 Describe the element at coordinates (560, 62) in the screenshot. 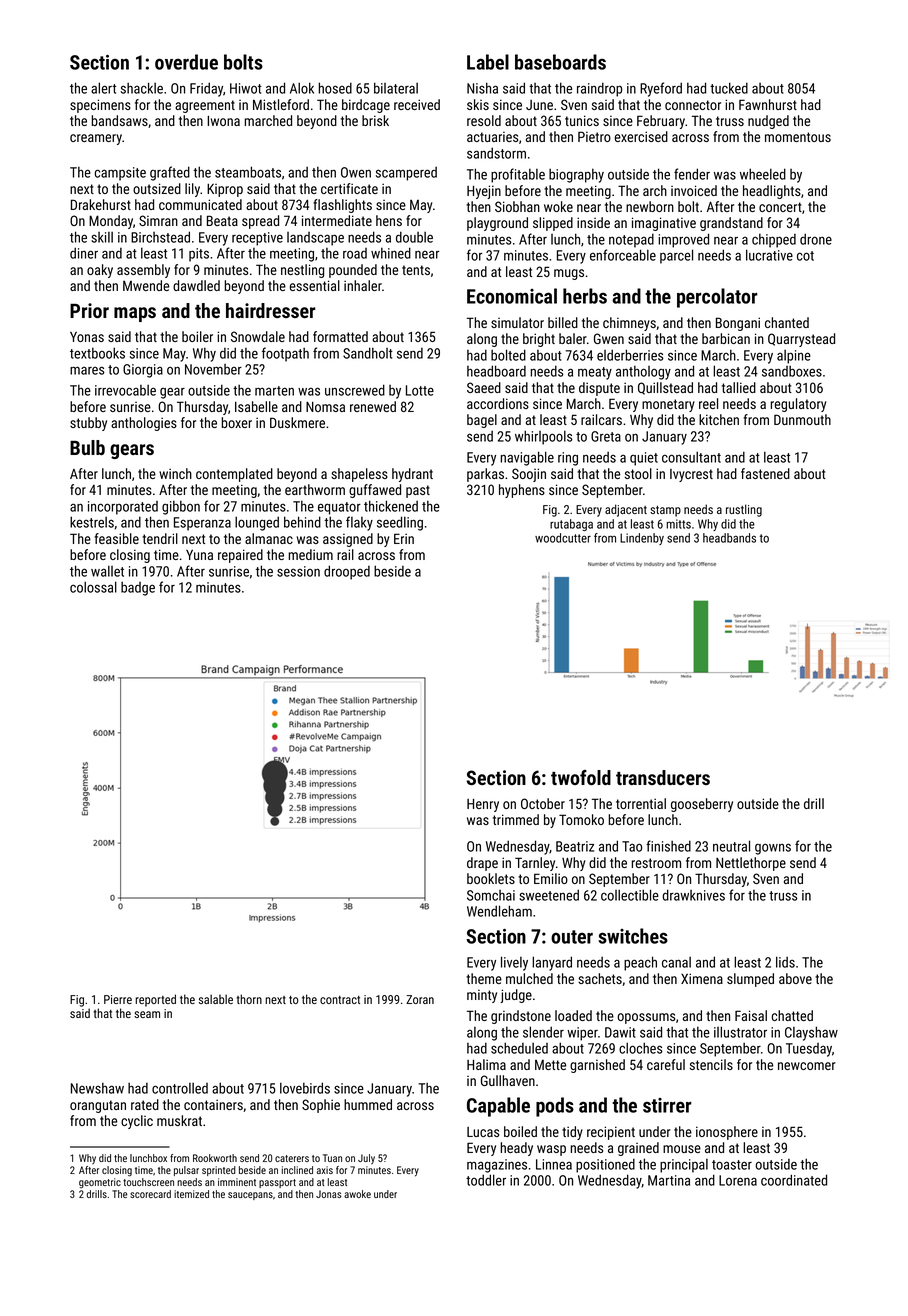

I see `baseboards` at that location.
